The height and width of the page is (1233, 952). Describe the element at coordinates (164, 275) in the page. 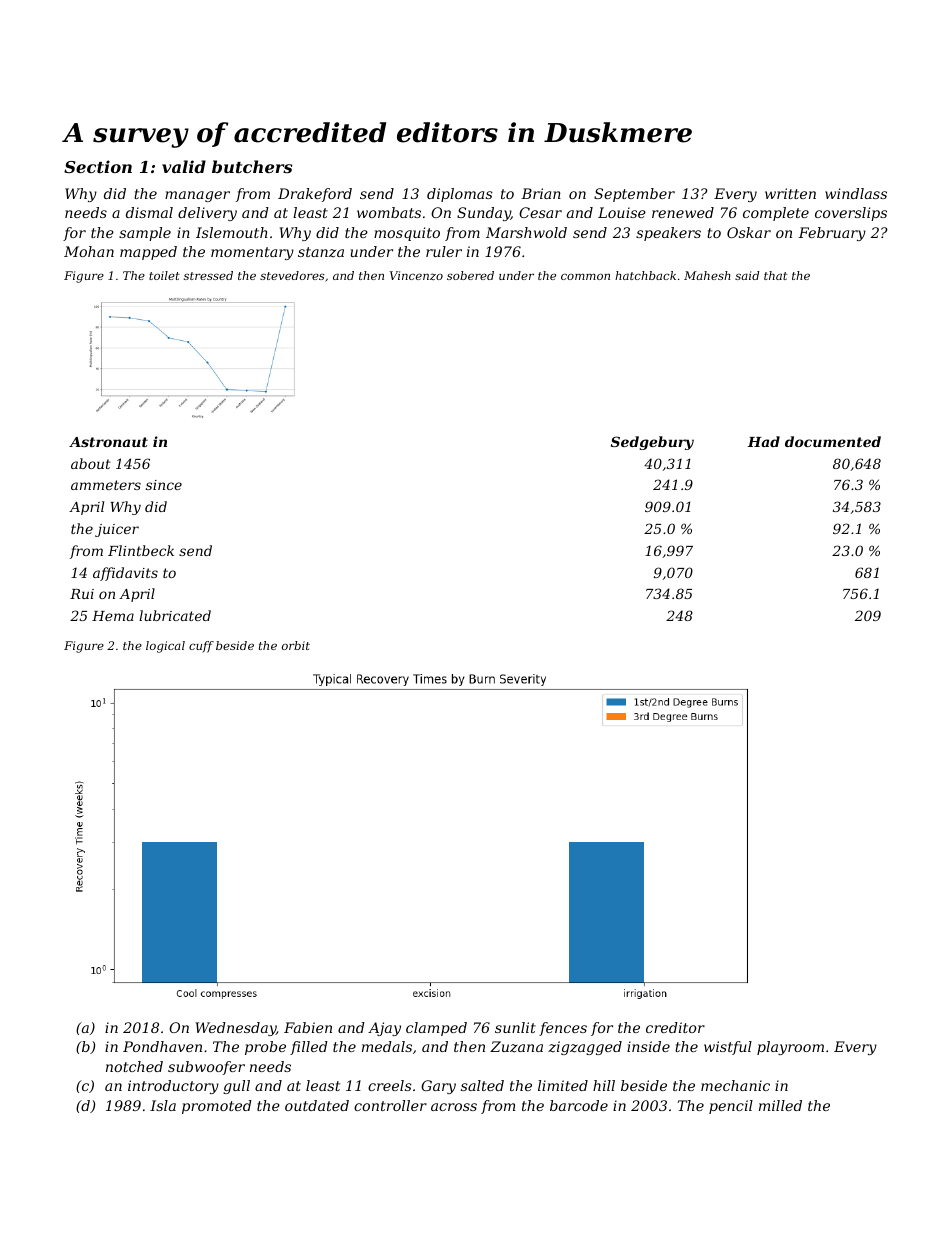

I see `toilet` at that location.
